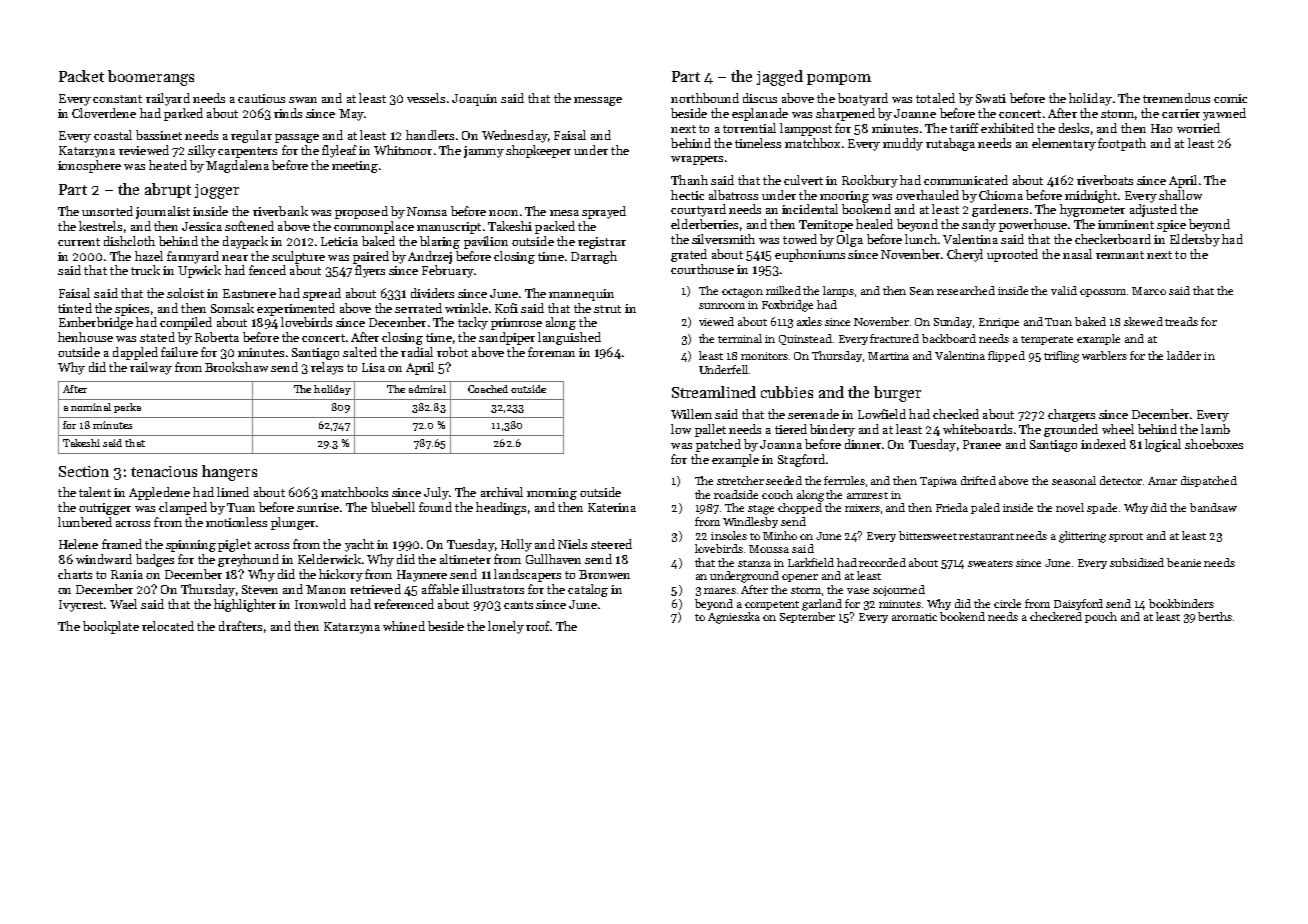 The image size is (1308, 924). I want to click on aromatic, so click(914, 617).
